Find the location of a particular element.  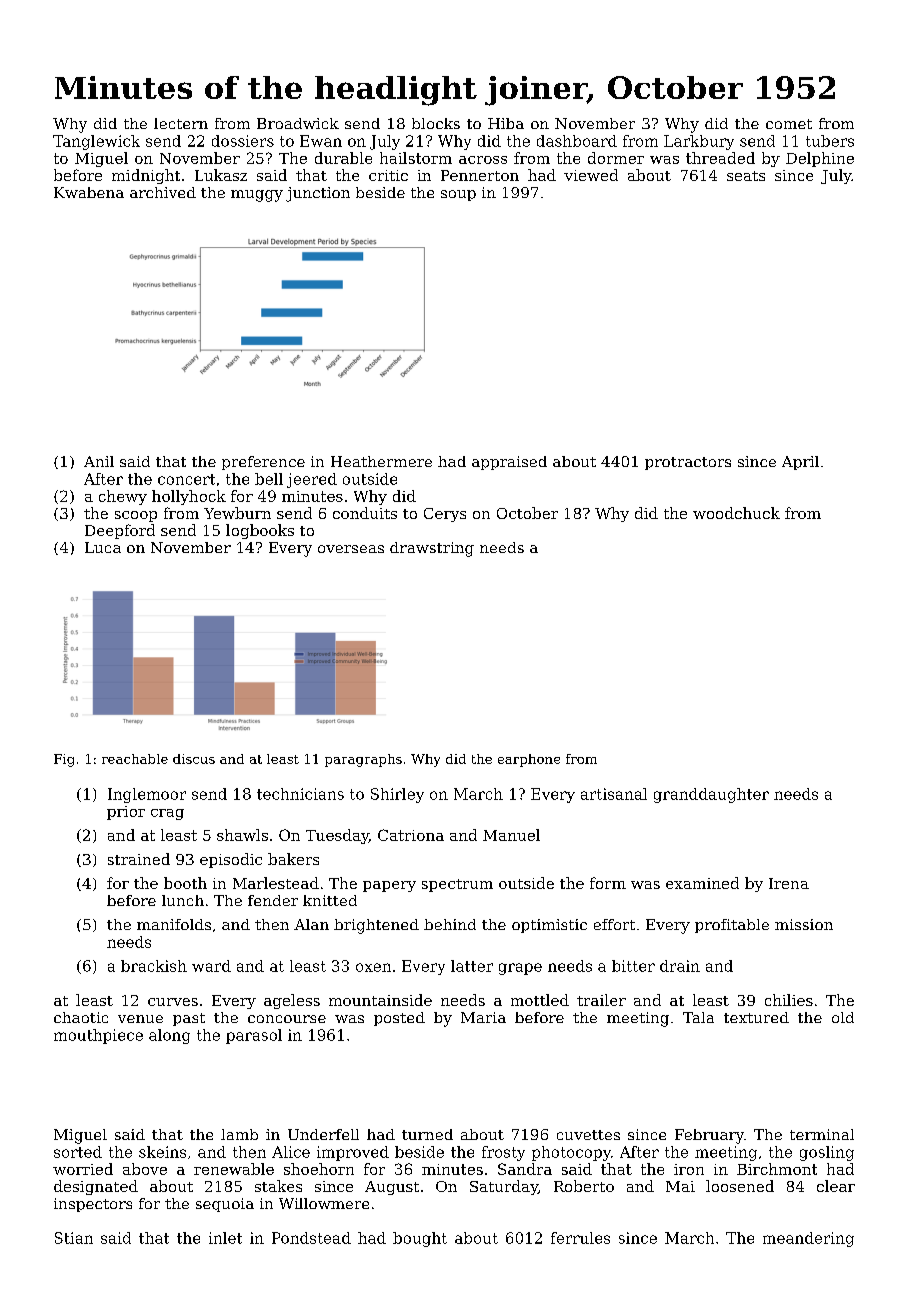

hailstorm is located at coordinates (416, 158).
